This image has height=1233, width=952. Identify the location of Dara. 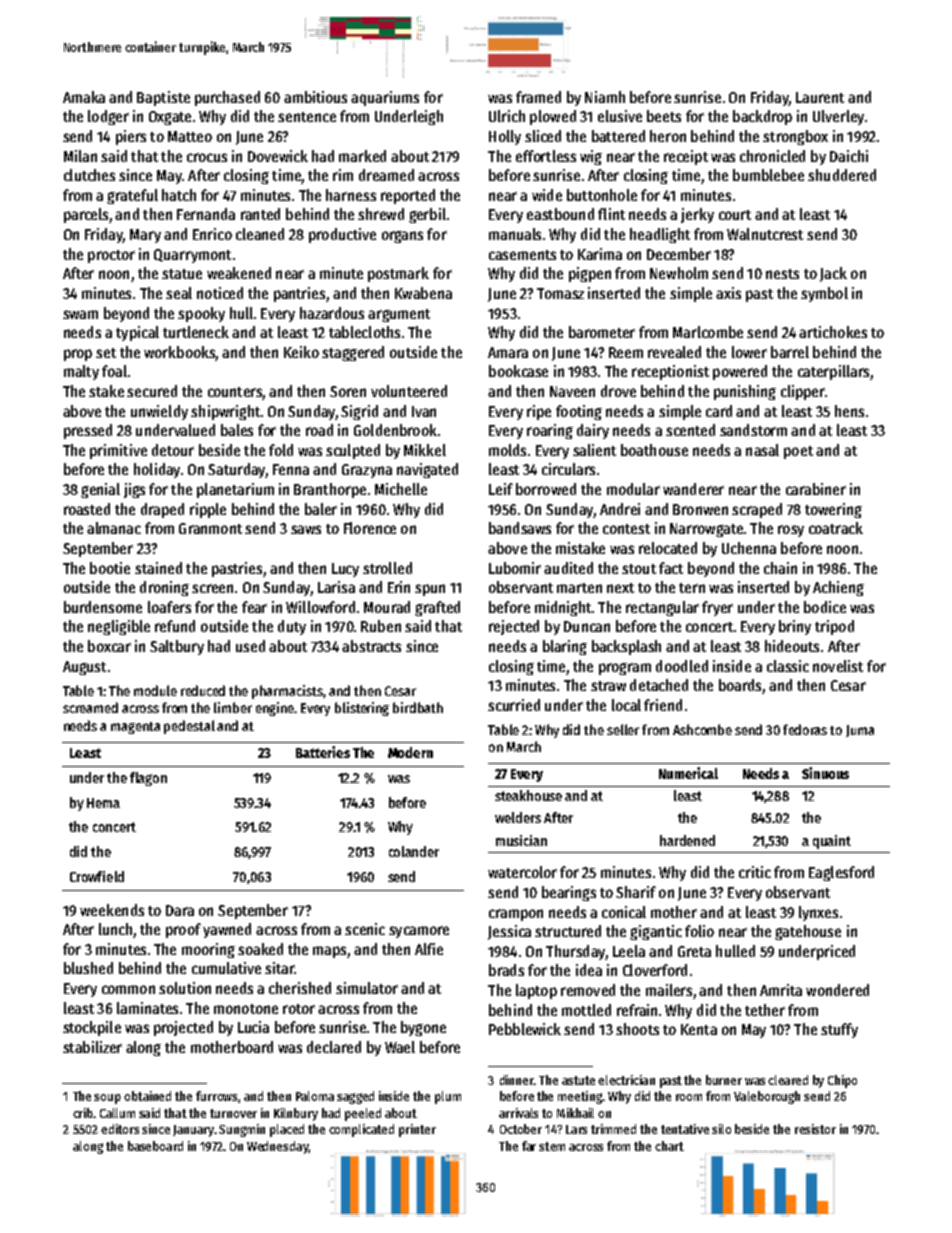
(180, 910).
